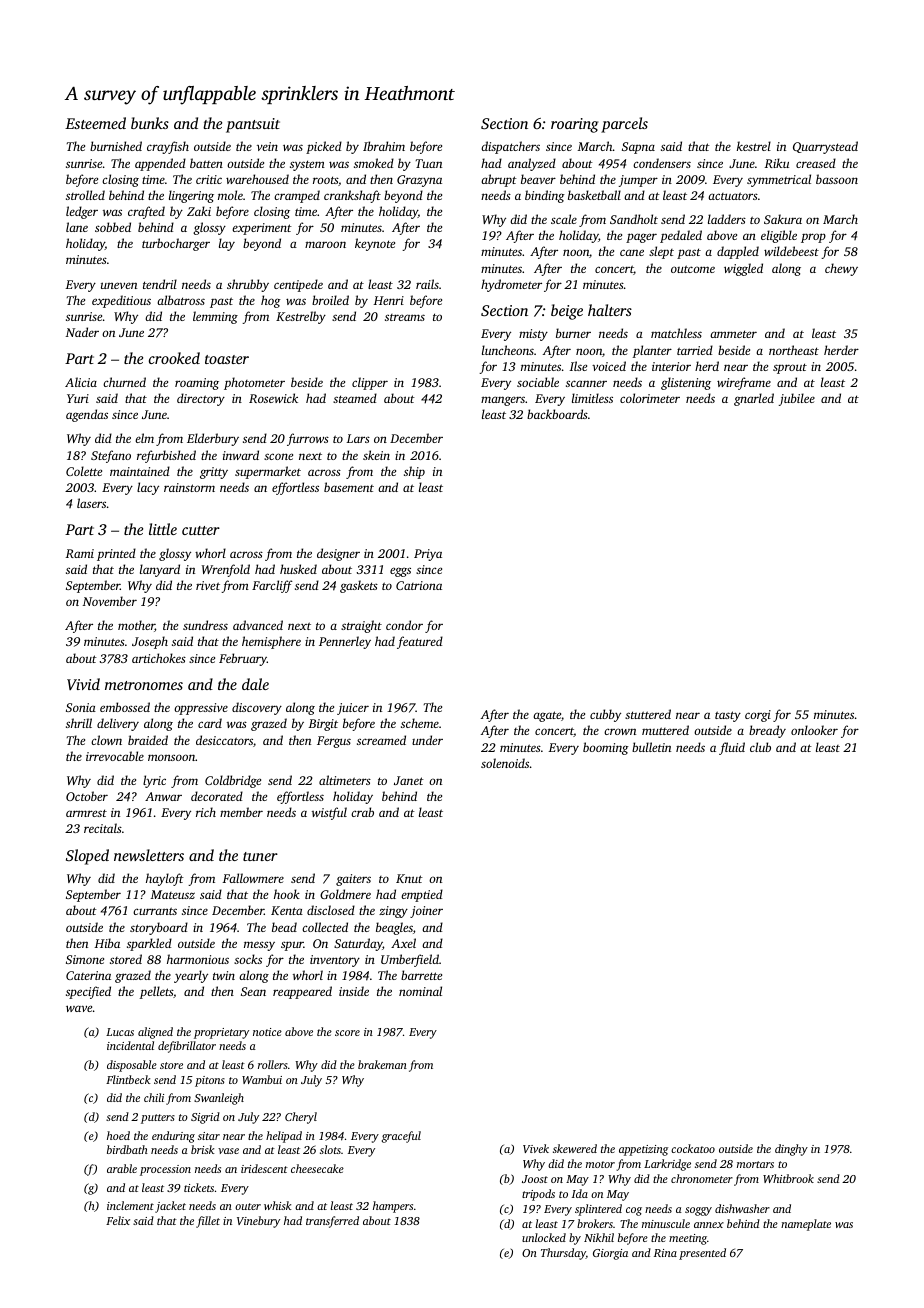  What do you see at coordinates (122, 1168) in the screenshot?
I see `arable` at bounding box center [122, 1168].
